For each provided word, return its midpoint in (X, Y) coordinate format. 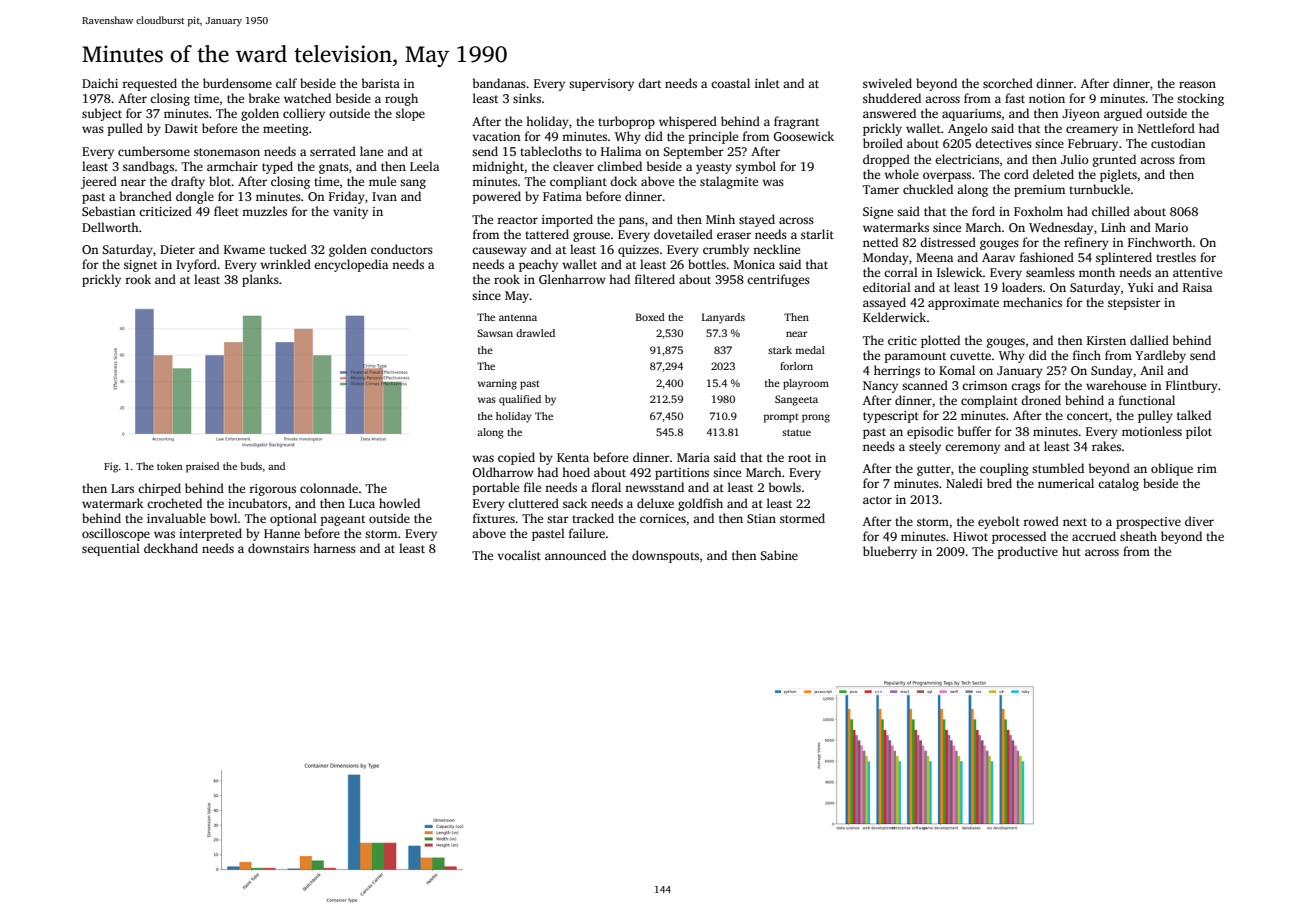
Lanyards (723, 318)
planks (260, 280)
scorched (1008, 83)
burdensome (237, 83)
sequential (111, 549)
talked (1194, 415)
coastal (730, 83)
